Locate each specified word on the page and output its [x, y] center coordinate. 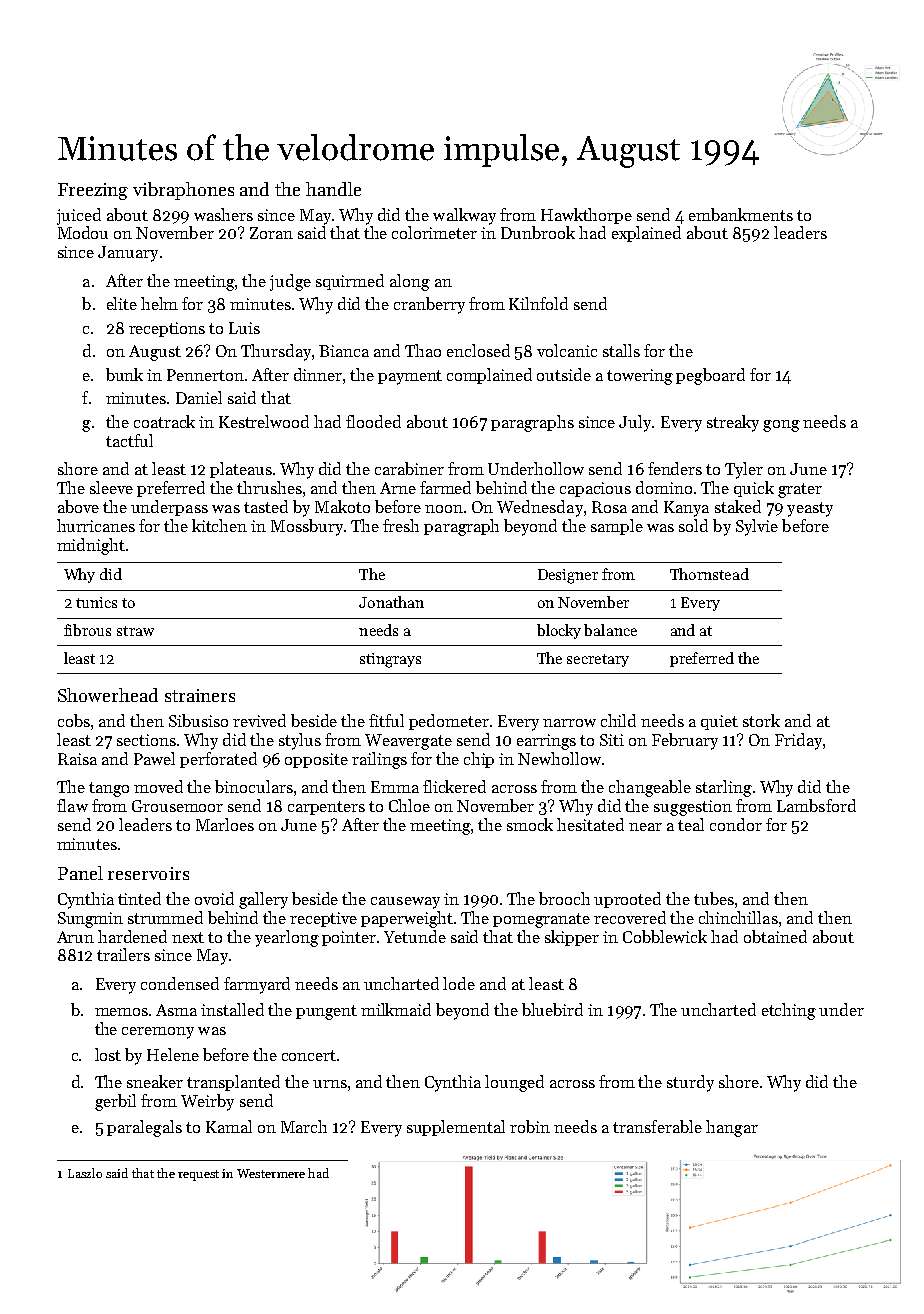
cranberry [429, 305]
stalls [621, 350]
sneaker [155, 1081]
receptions [167, 329]
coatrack [164, 421]
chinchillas [738, 917]
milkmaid [396, 1009]
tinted [139, 898]
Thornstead [709, 574]
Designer [568, 576]
